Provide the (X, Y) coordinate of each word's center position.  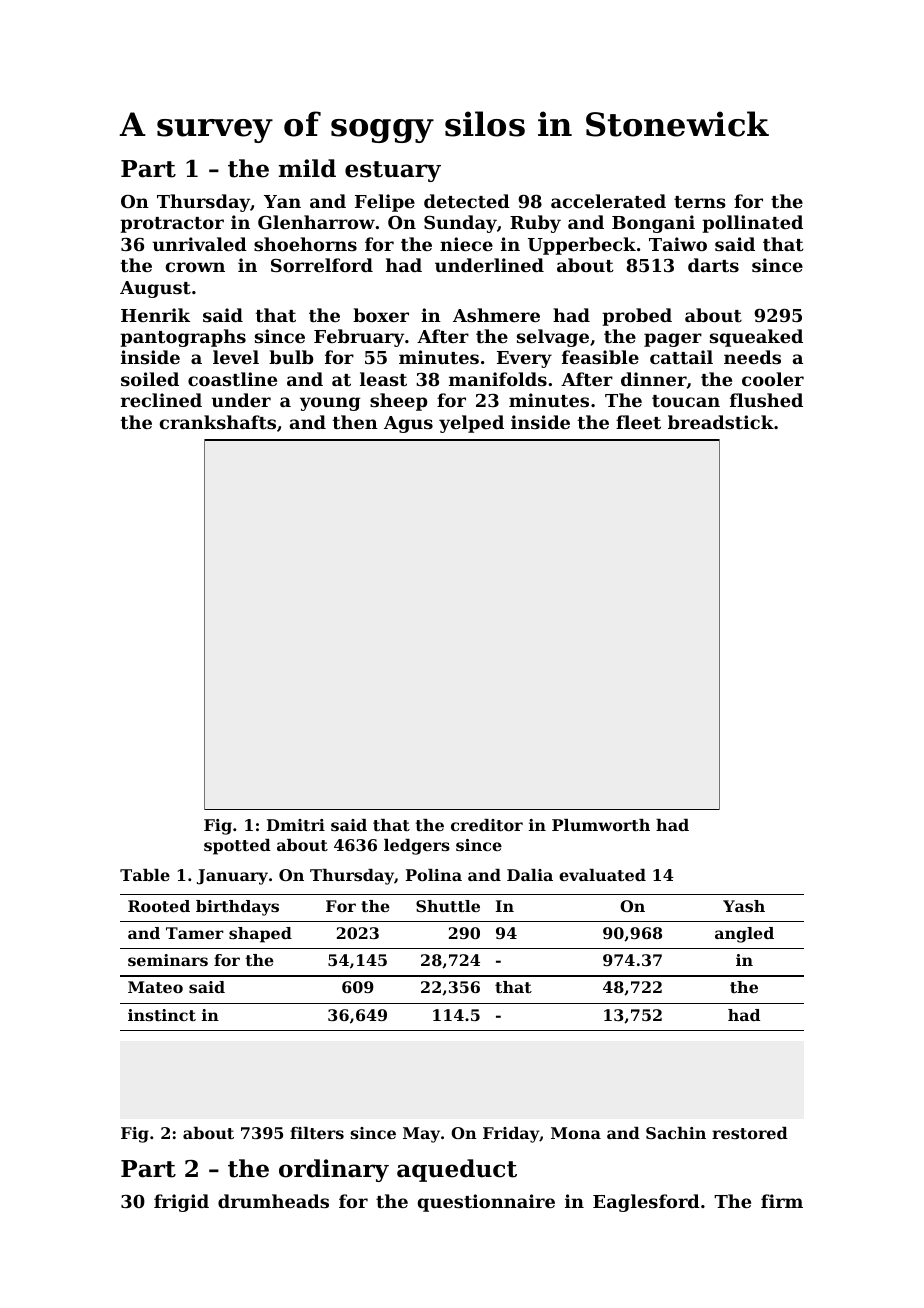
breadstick (721, 422)
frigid (181, 1203)
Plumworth (601, 825)
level (236, 357)
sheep (398, 402)
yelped (471, 424)
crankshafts (218, 422)
